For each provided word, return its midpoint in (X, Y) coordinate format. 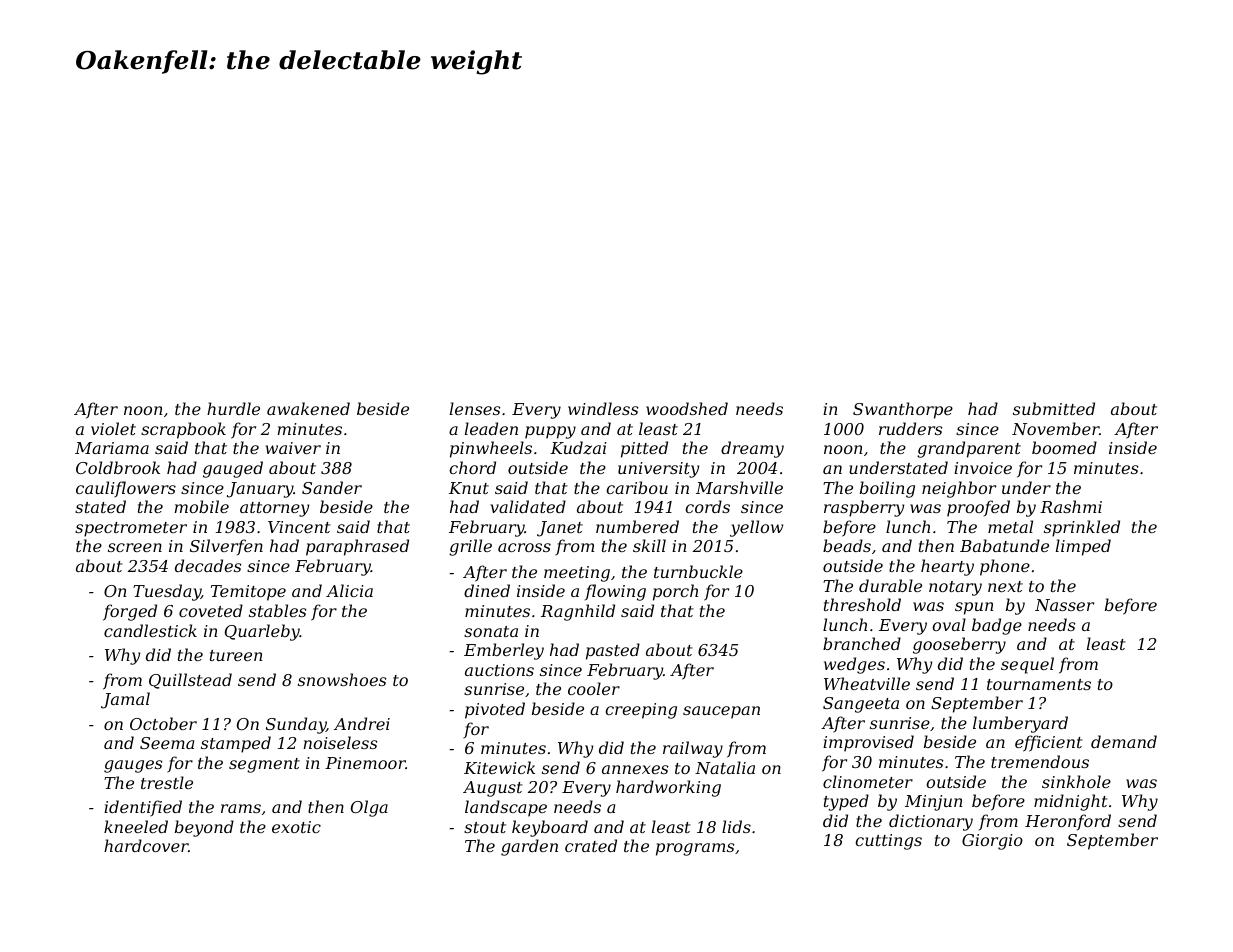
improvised (868, 743)
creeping (641, 711)
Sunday (296, 725)
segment (264, 765)
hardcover (146, 845)
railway (693, 749)
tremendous (1040, 761)
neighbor (959, 489)
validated (528, 506)
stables (277, 610)
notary (955, 588)
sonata (491, 631)
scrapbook (183, 430)
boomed (1064, 447)
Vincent (299, 527)
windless (603, 408)
